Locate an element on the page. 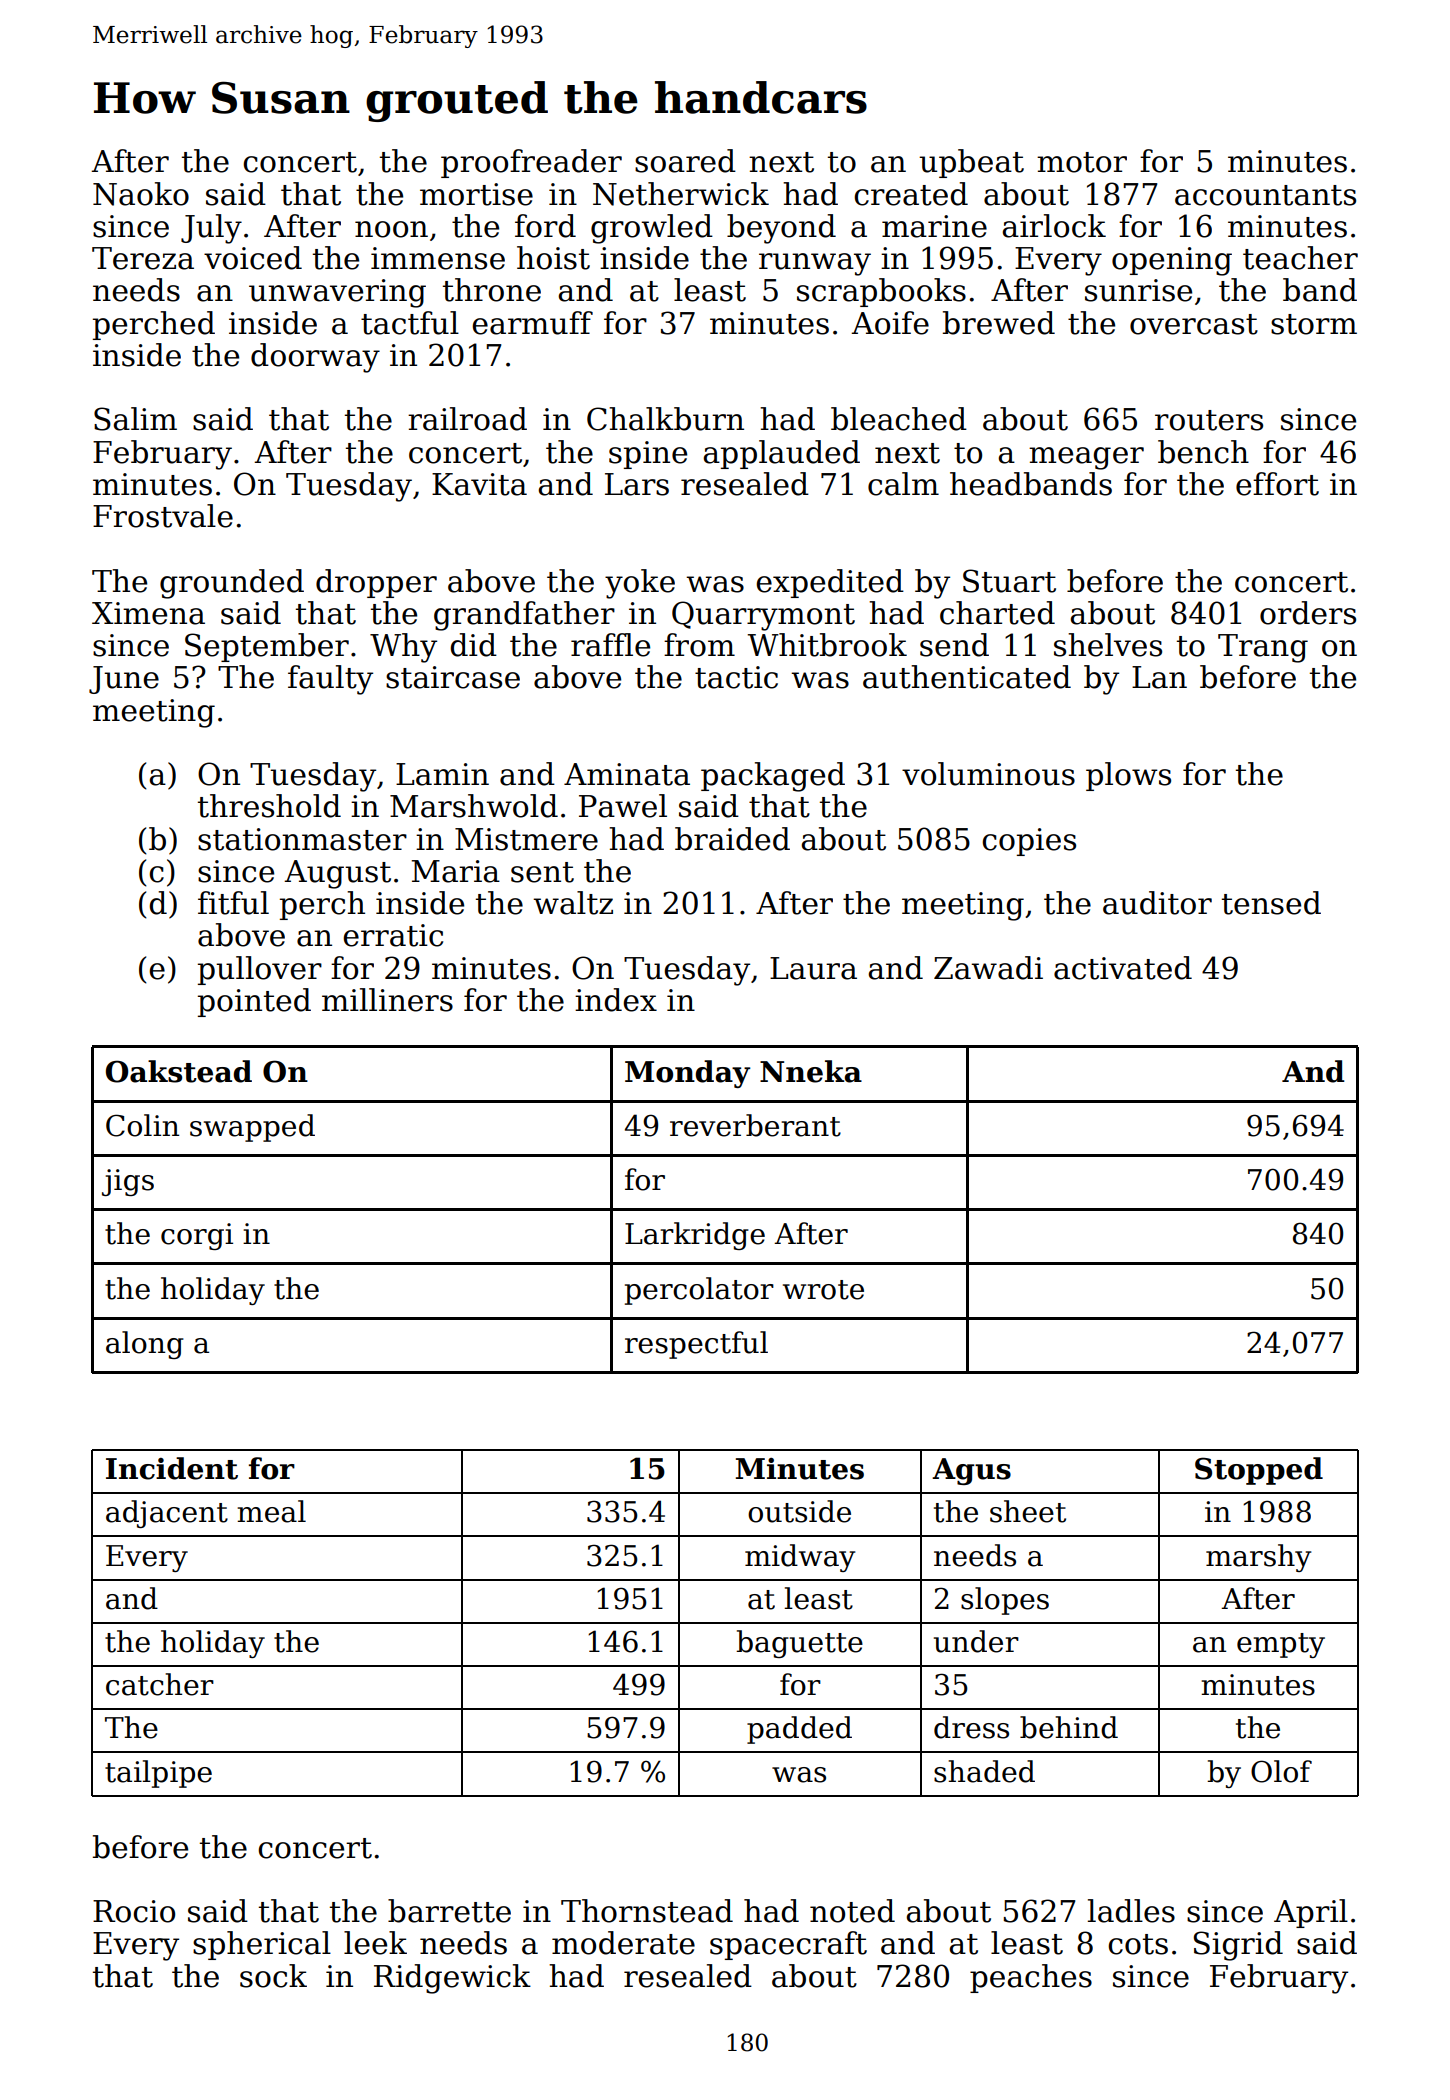 The width and height of the page is (1450, 2100). Colin is located at coordinates (142, 1125).
